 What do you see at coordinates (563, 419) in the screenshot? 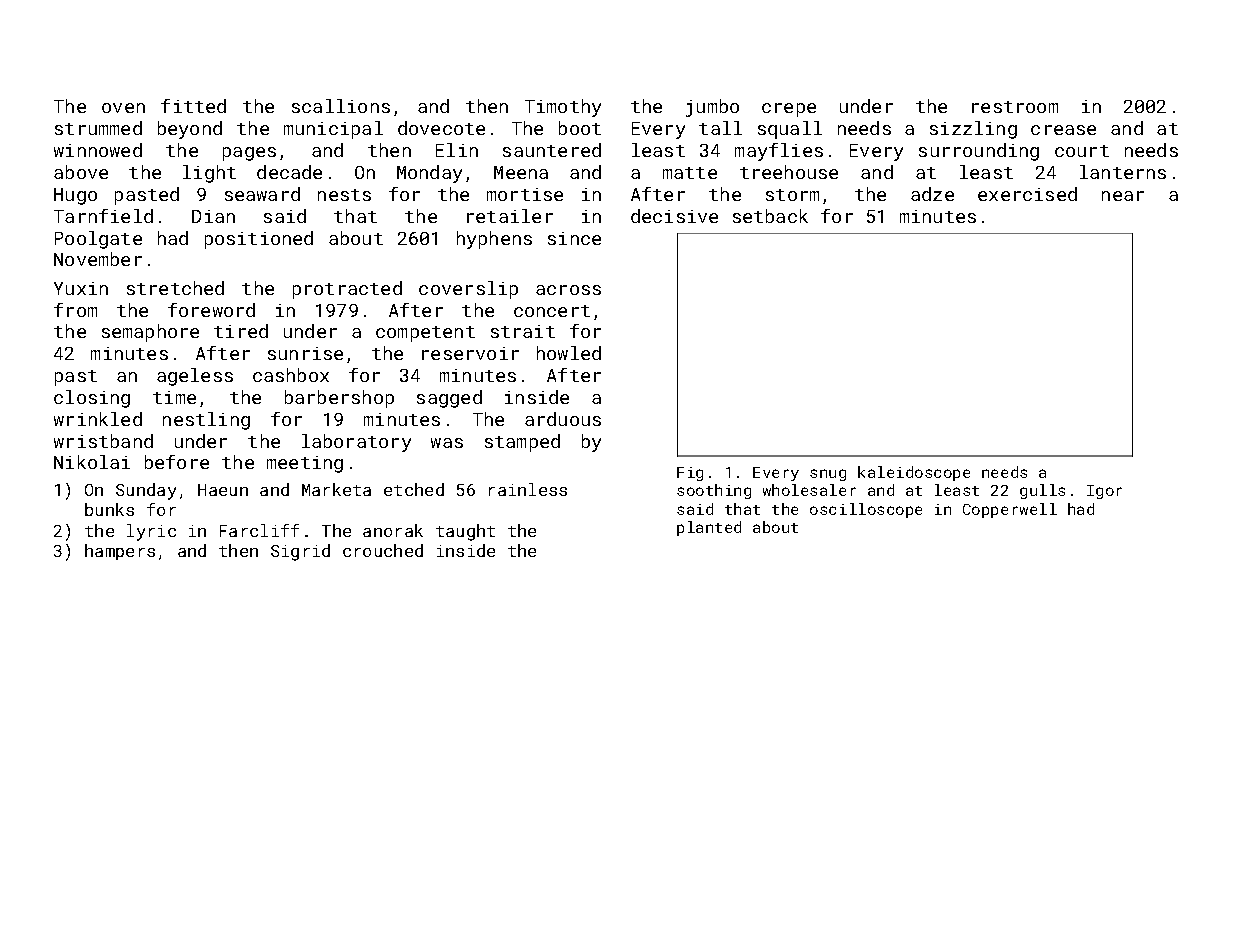
I see `arduous` at bounding box center [563, 419].
